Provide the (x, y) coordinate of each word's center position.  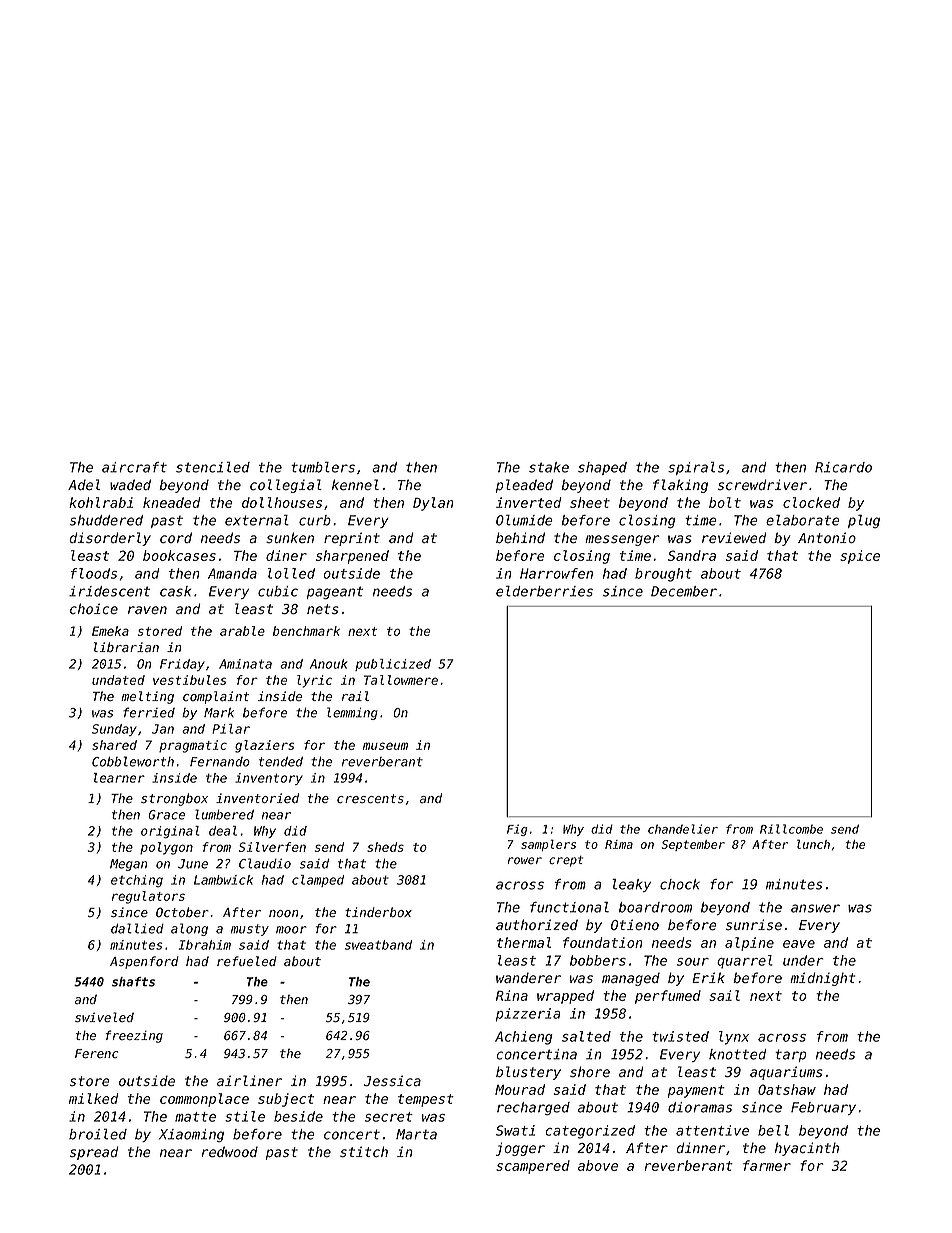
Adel (84, 484)
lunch (813, 844)
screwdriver (762, 484)
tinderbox (378, 912)
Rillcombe (791, 829)
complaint (216, 697)
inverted (528, 502)
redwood (230, 1151)
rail (355, 696)
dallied (137, 928)
